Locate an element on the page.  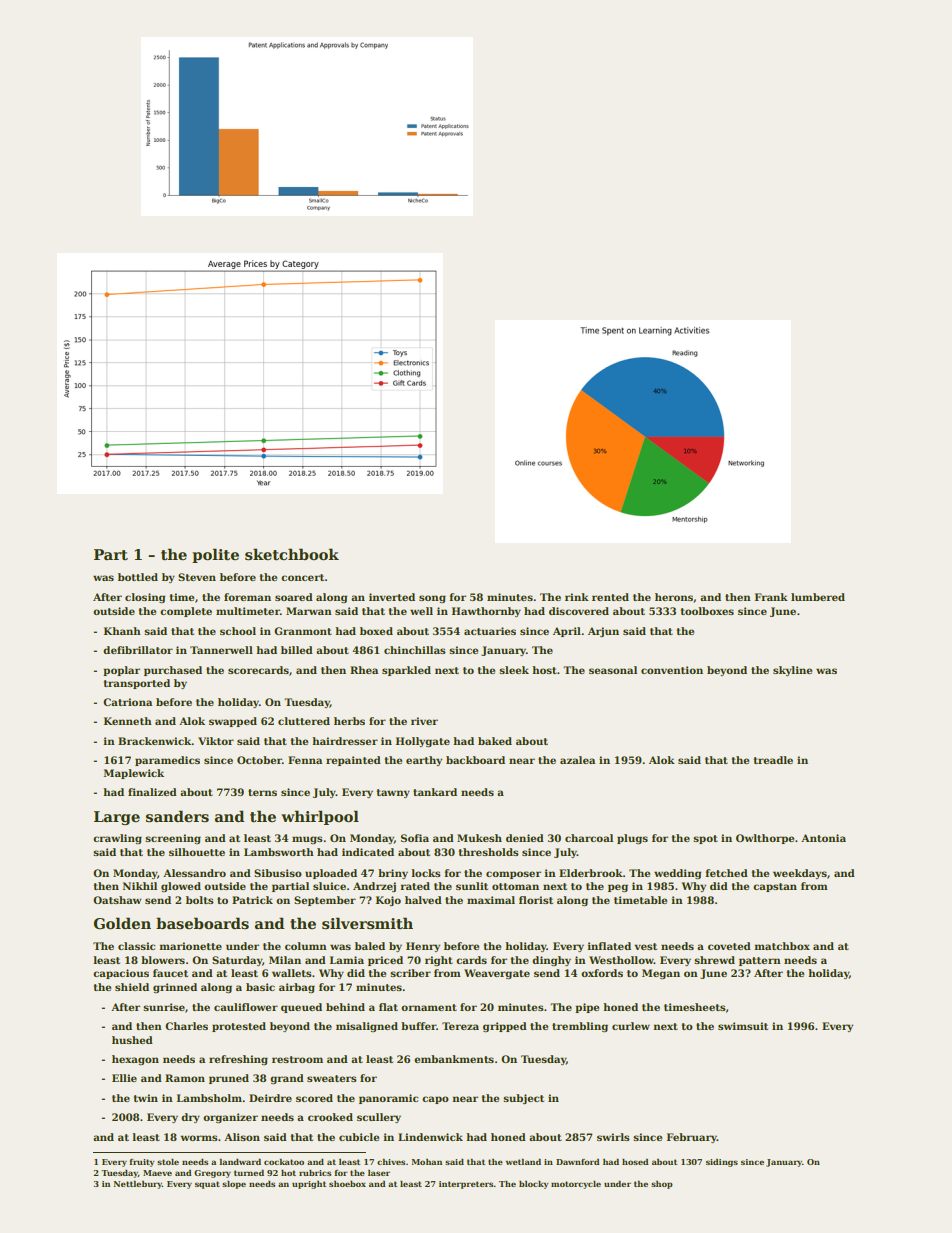
restroom is located at coordinates (297, 1059).
